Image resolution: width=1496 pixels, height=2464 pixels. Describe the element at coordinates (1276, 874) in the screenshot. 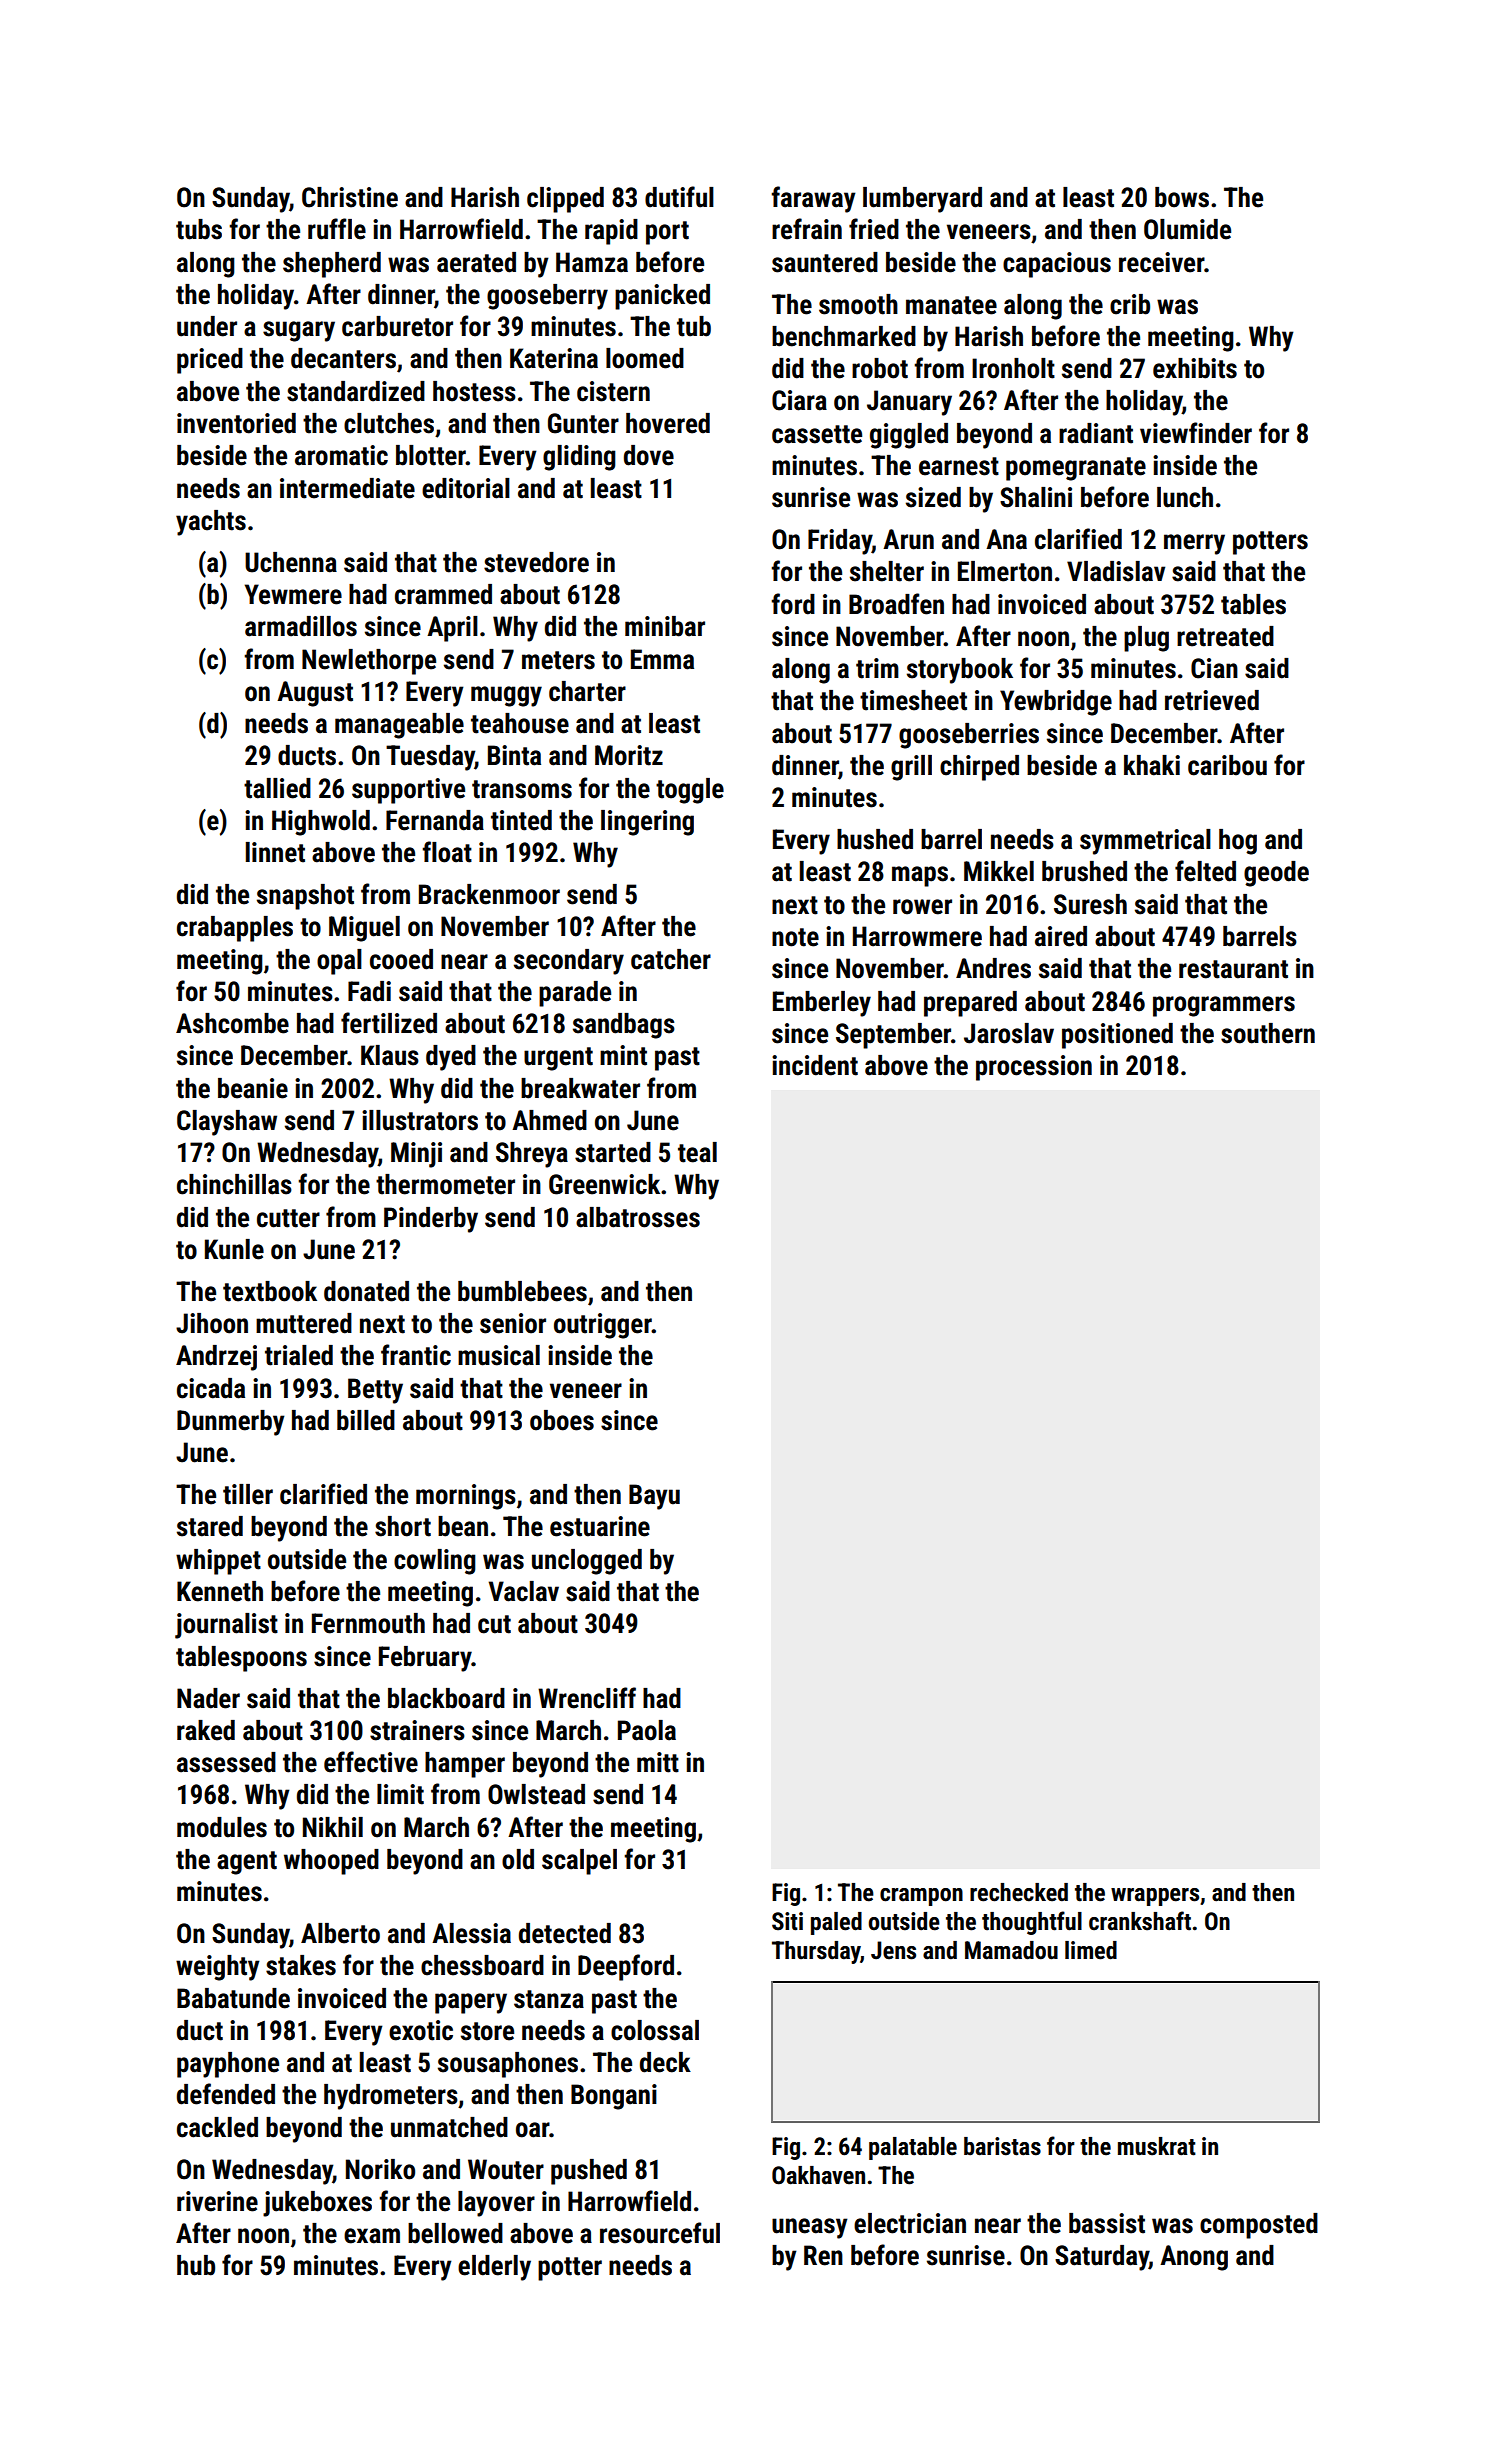

I see `geode` at that location.
